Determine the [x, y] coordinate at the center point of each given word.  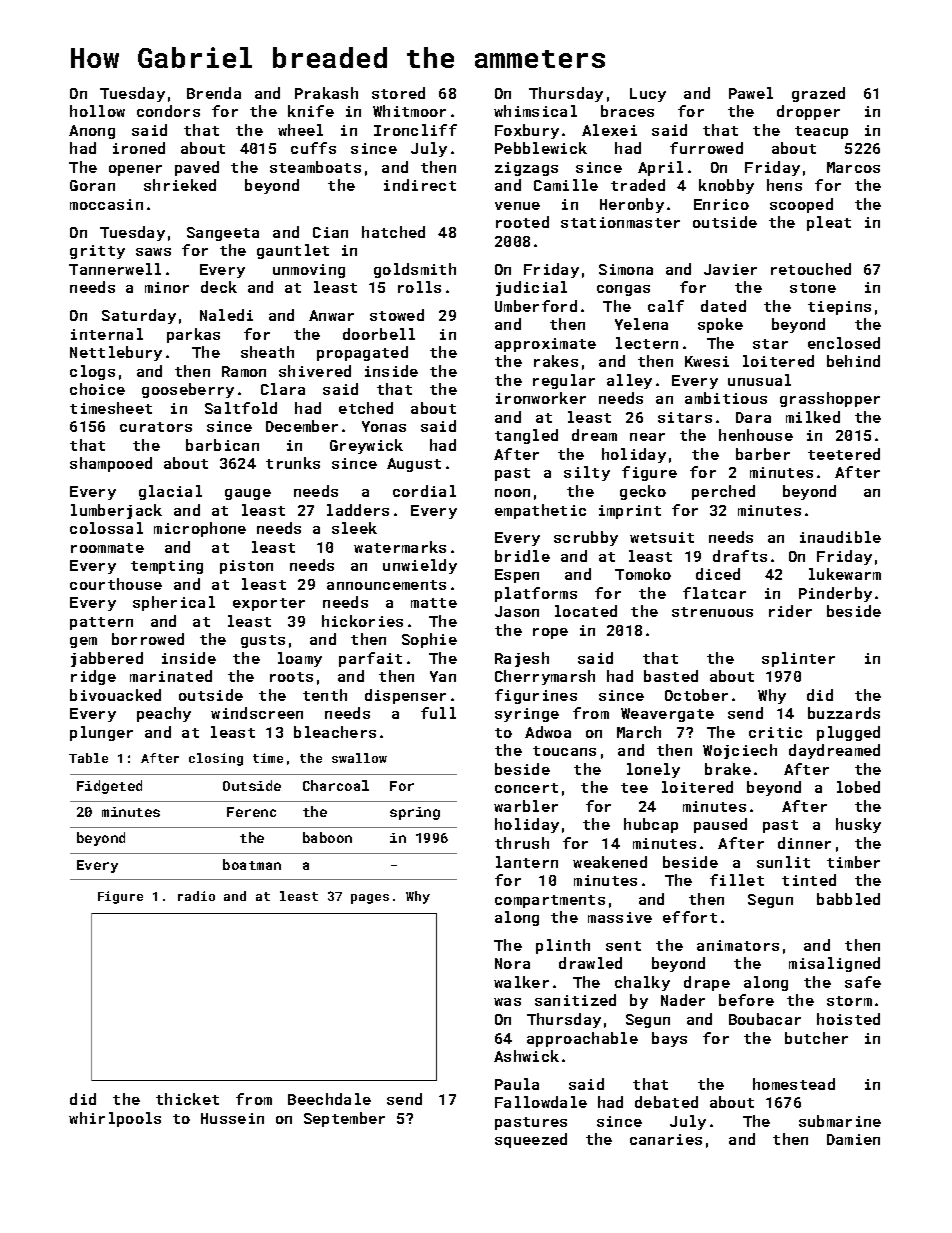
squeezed [531, 1140]
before [746, 1000]
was [507, 1002]
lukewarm [845, 574]
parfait [370, 659]
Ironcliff [415, 130]
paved [197, 168]
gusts [263, 641]
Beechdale [329, 1099]
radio [196, 896]
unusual [759, 380]
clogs [92, 372]
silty [587, 473]
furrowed [706, 148]
